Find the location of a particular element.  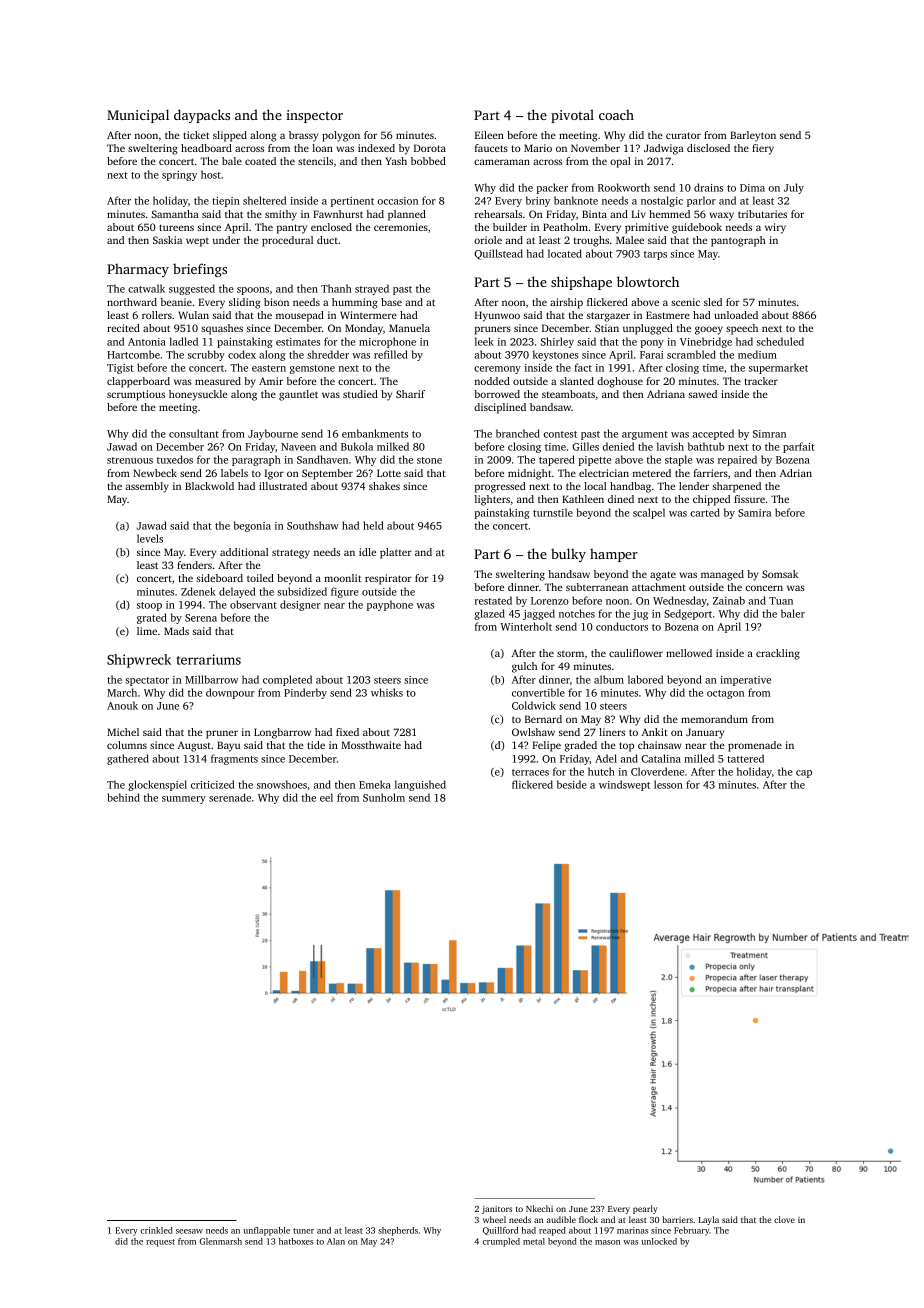

Blackwold is located at coordinates (209, 486).
